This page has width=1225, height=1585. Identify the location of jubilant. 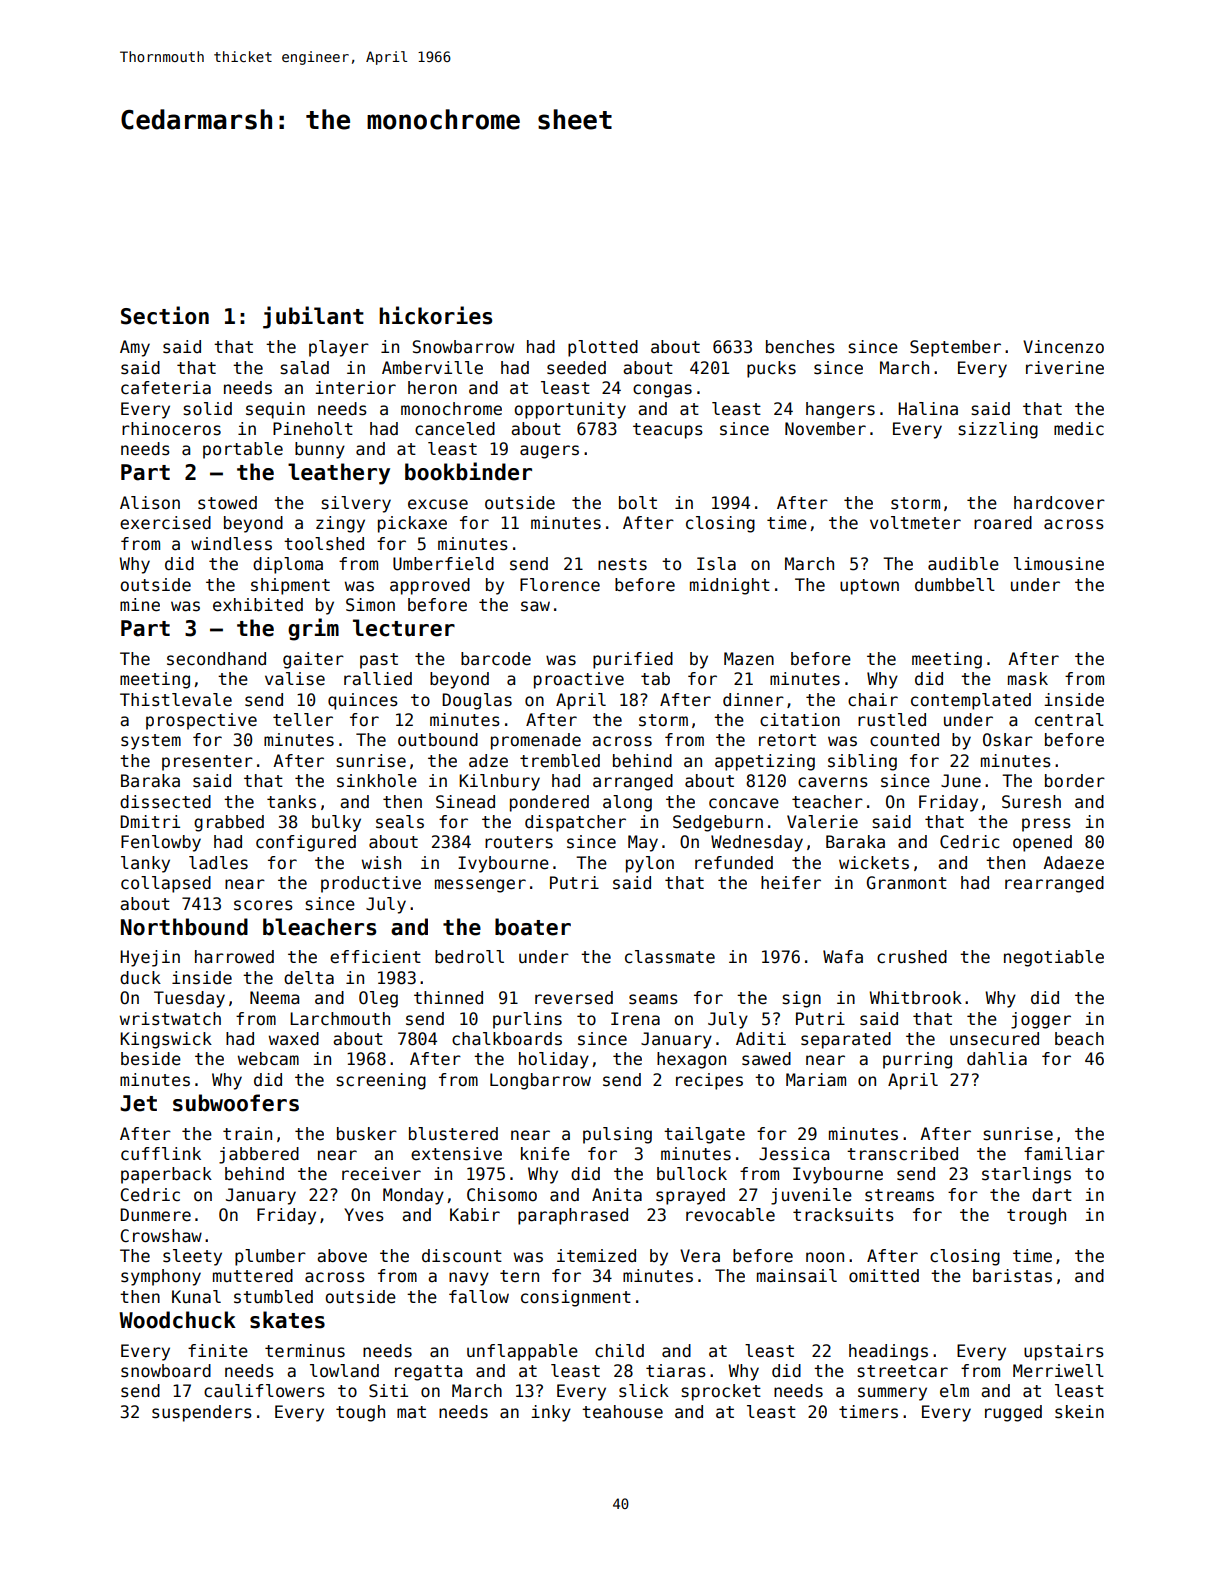
(313, 317).
